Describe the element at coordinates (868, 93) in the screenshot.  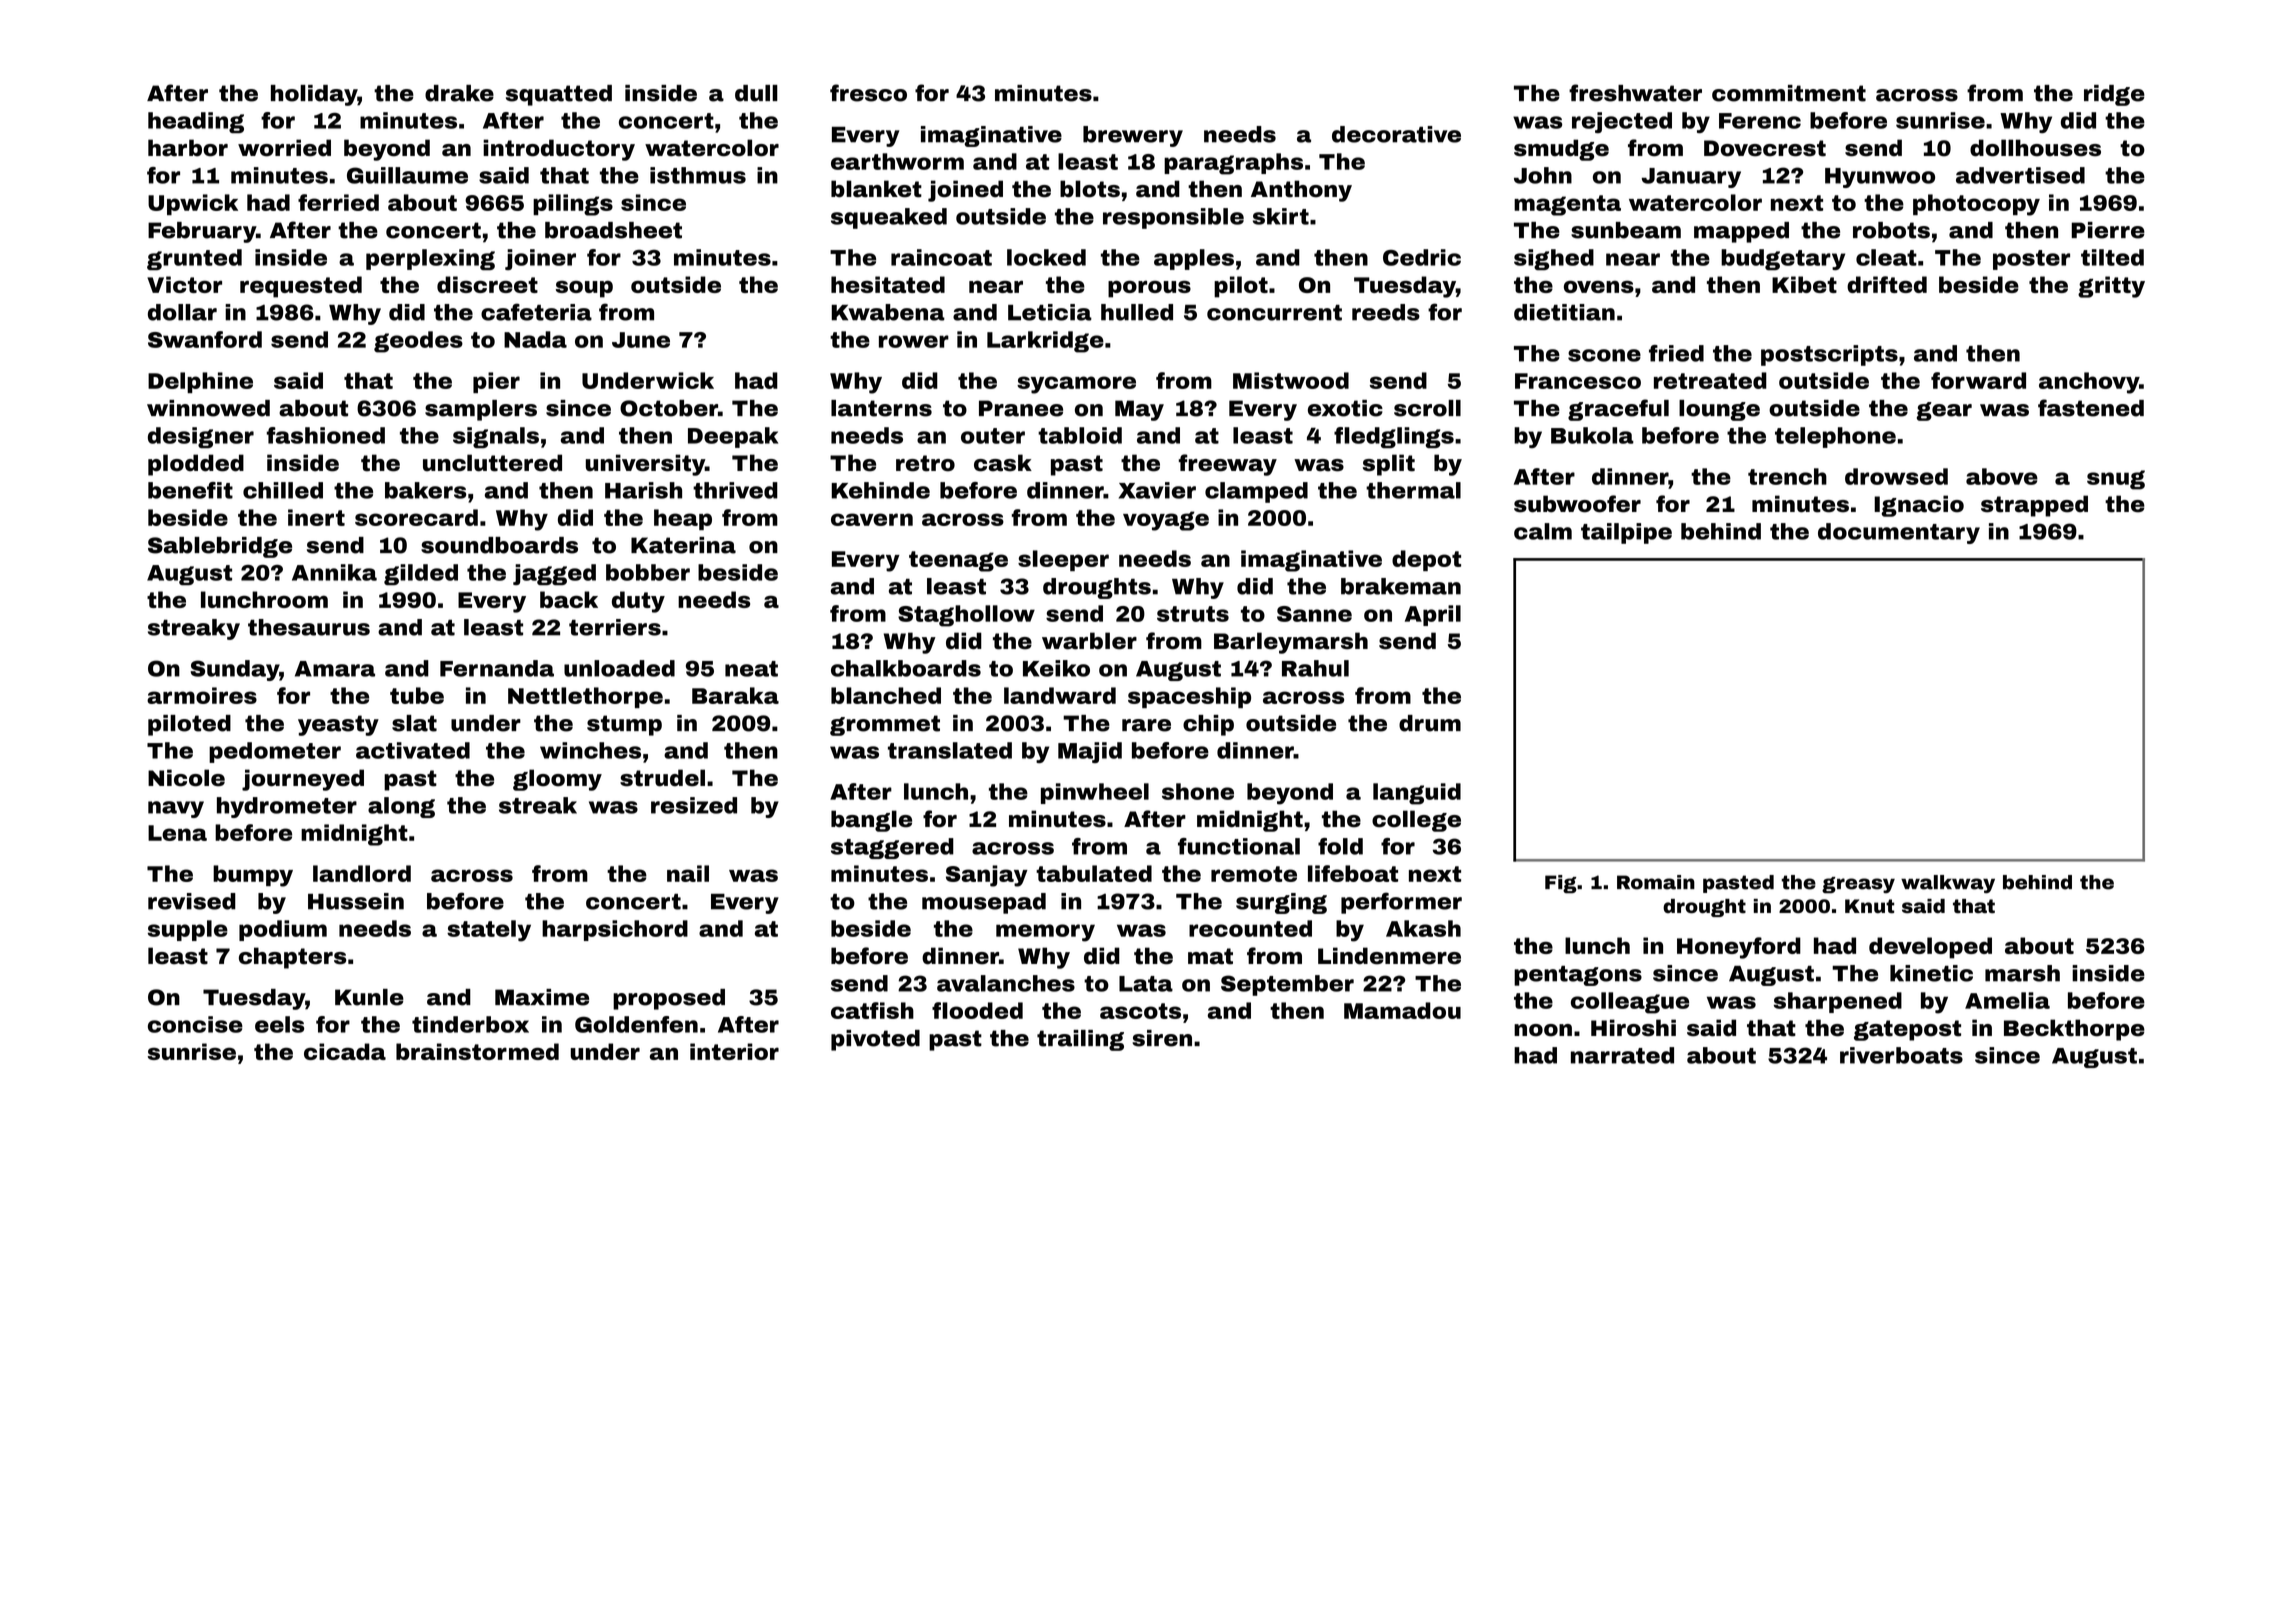
I see `fresco` at that location.
